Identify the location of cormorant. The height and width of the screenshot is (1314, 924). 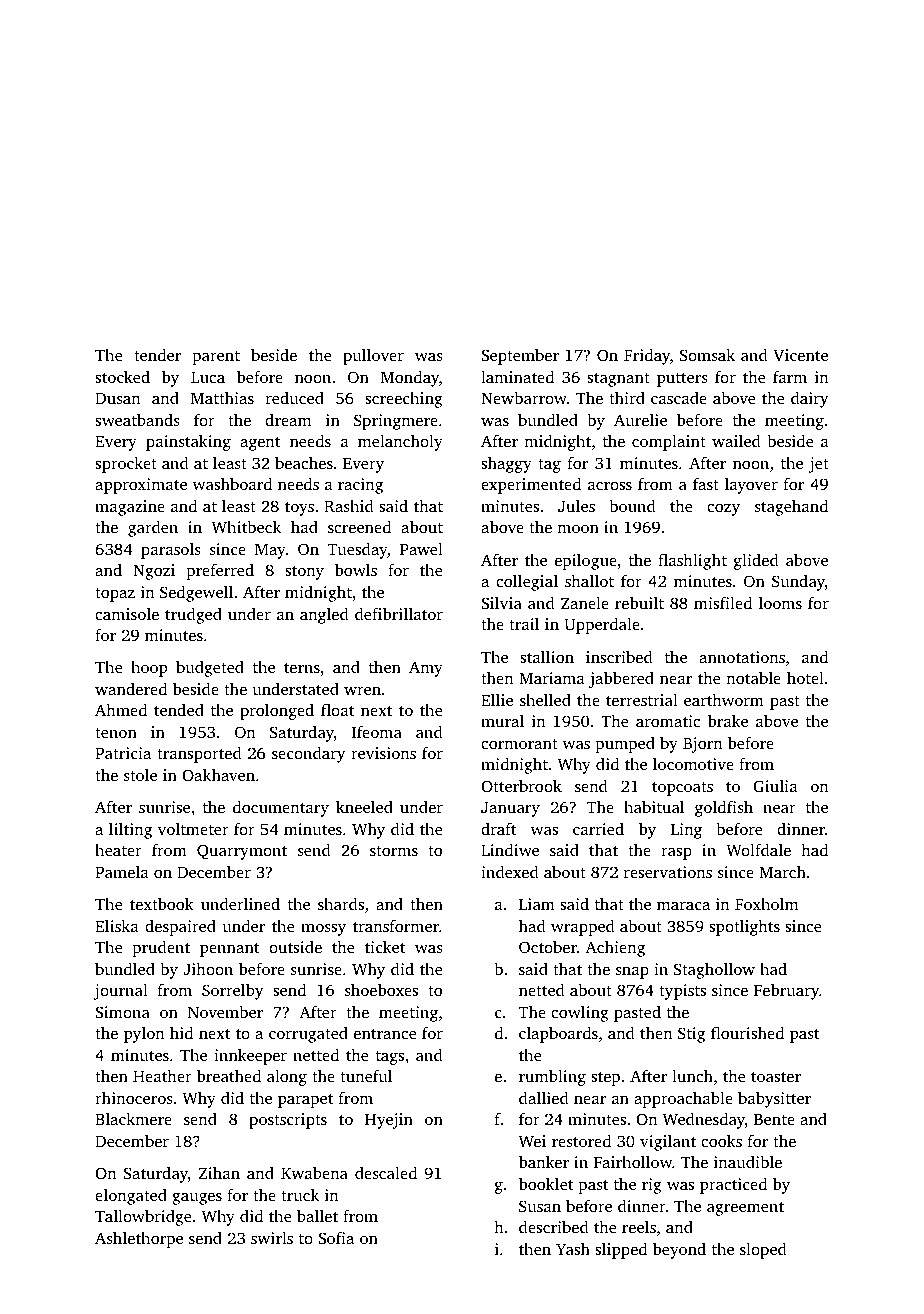
(519, 744).
